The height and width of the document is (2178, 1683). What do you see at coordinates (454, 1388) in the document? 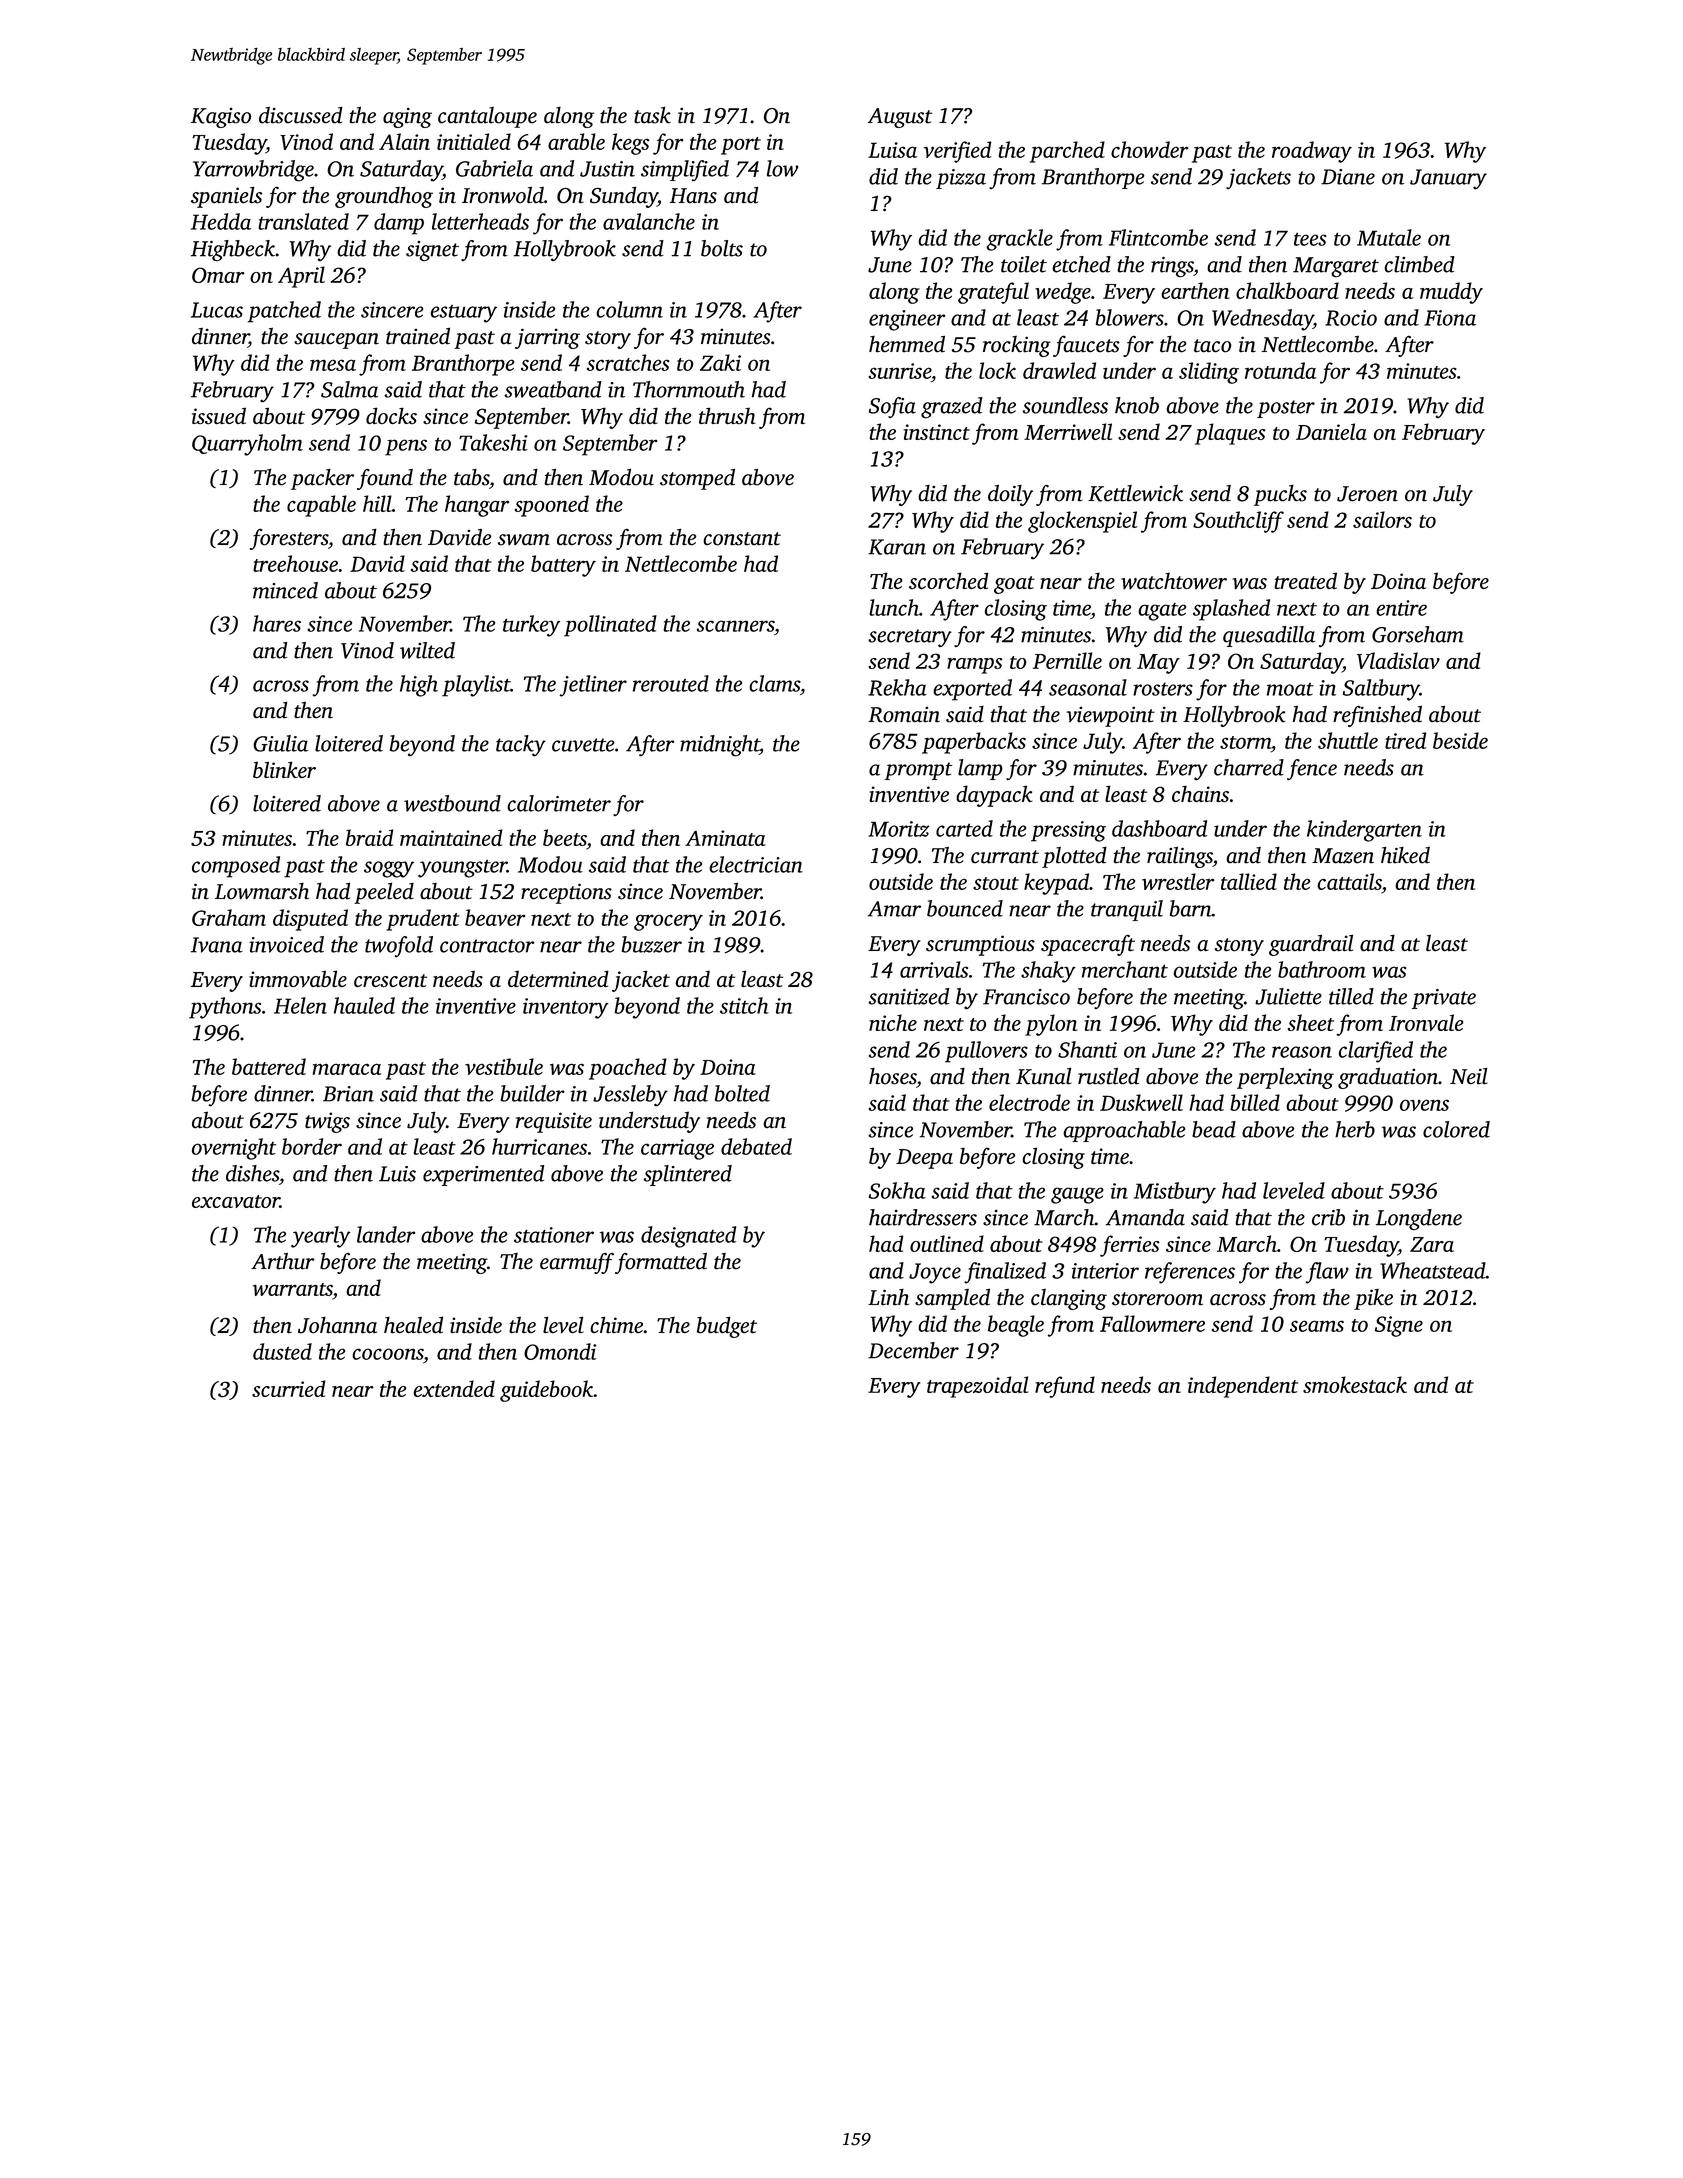
I see `extended` at bounding box center [454, 1388].
